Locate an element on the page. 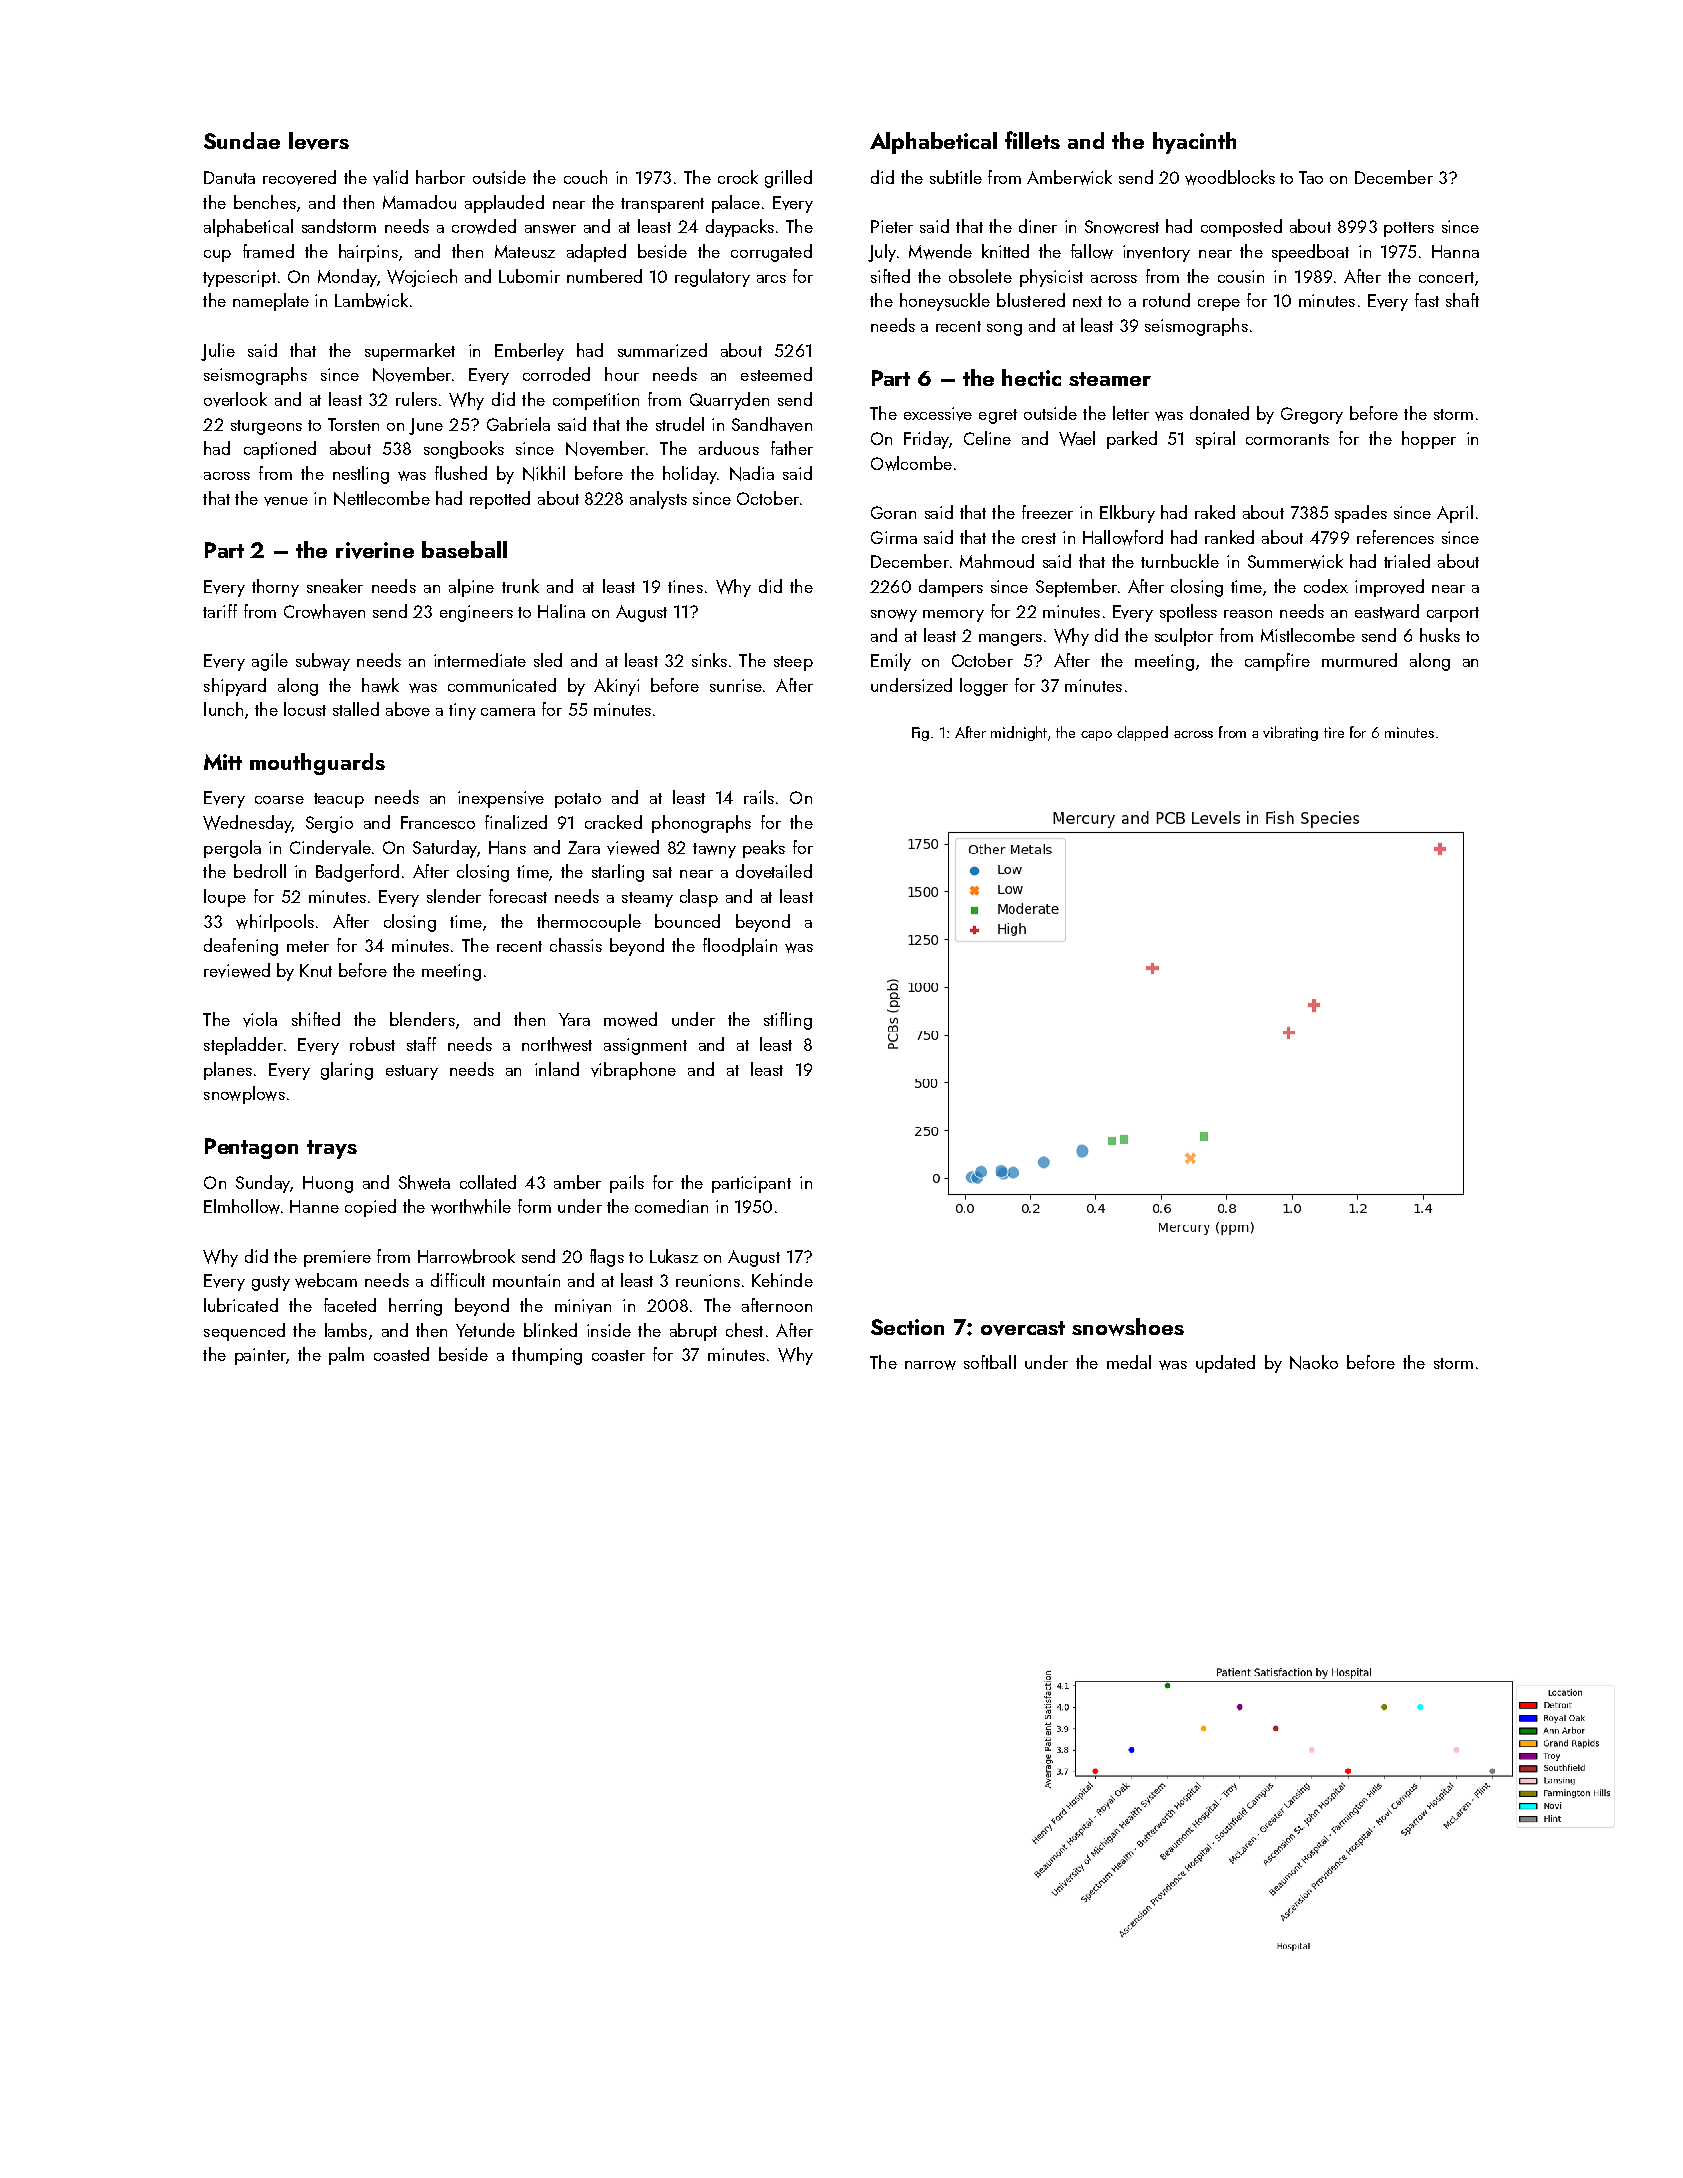 This page has height=2178, width=1683. blinked is located at coordinates (550, 1330).
